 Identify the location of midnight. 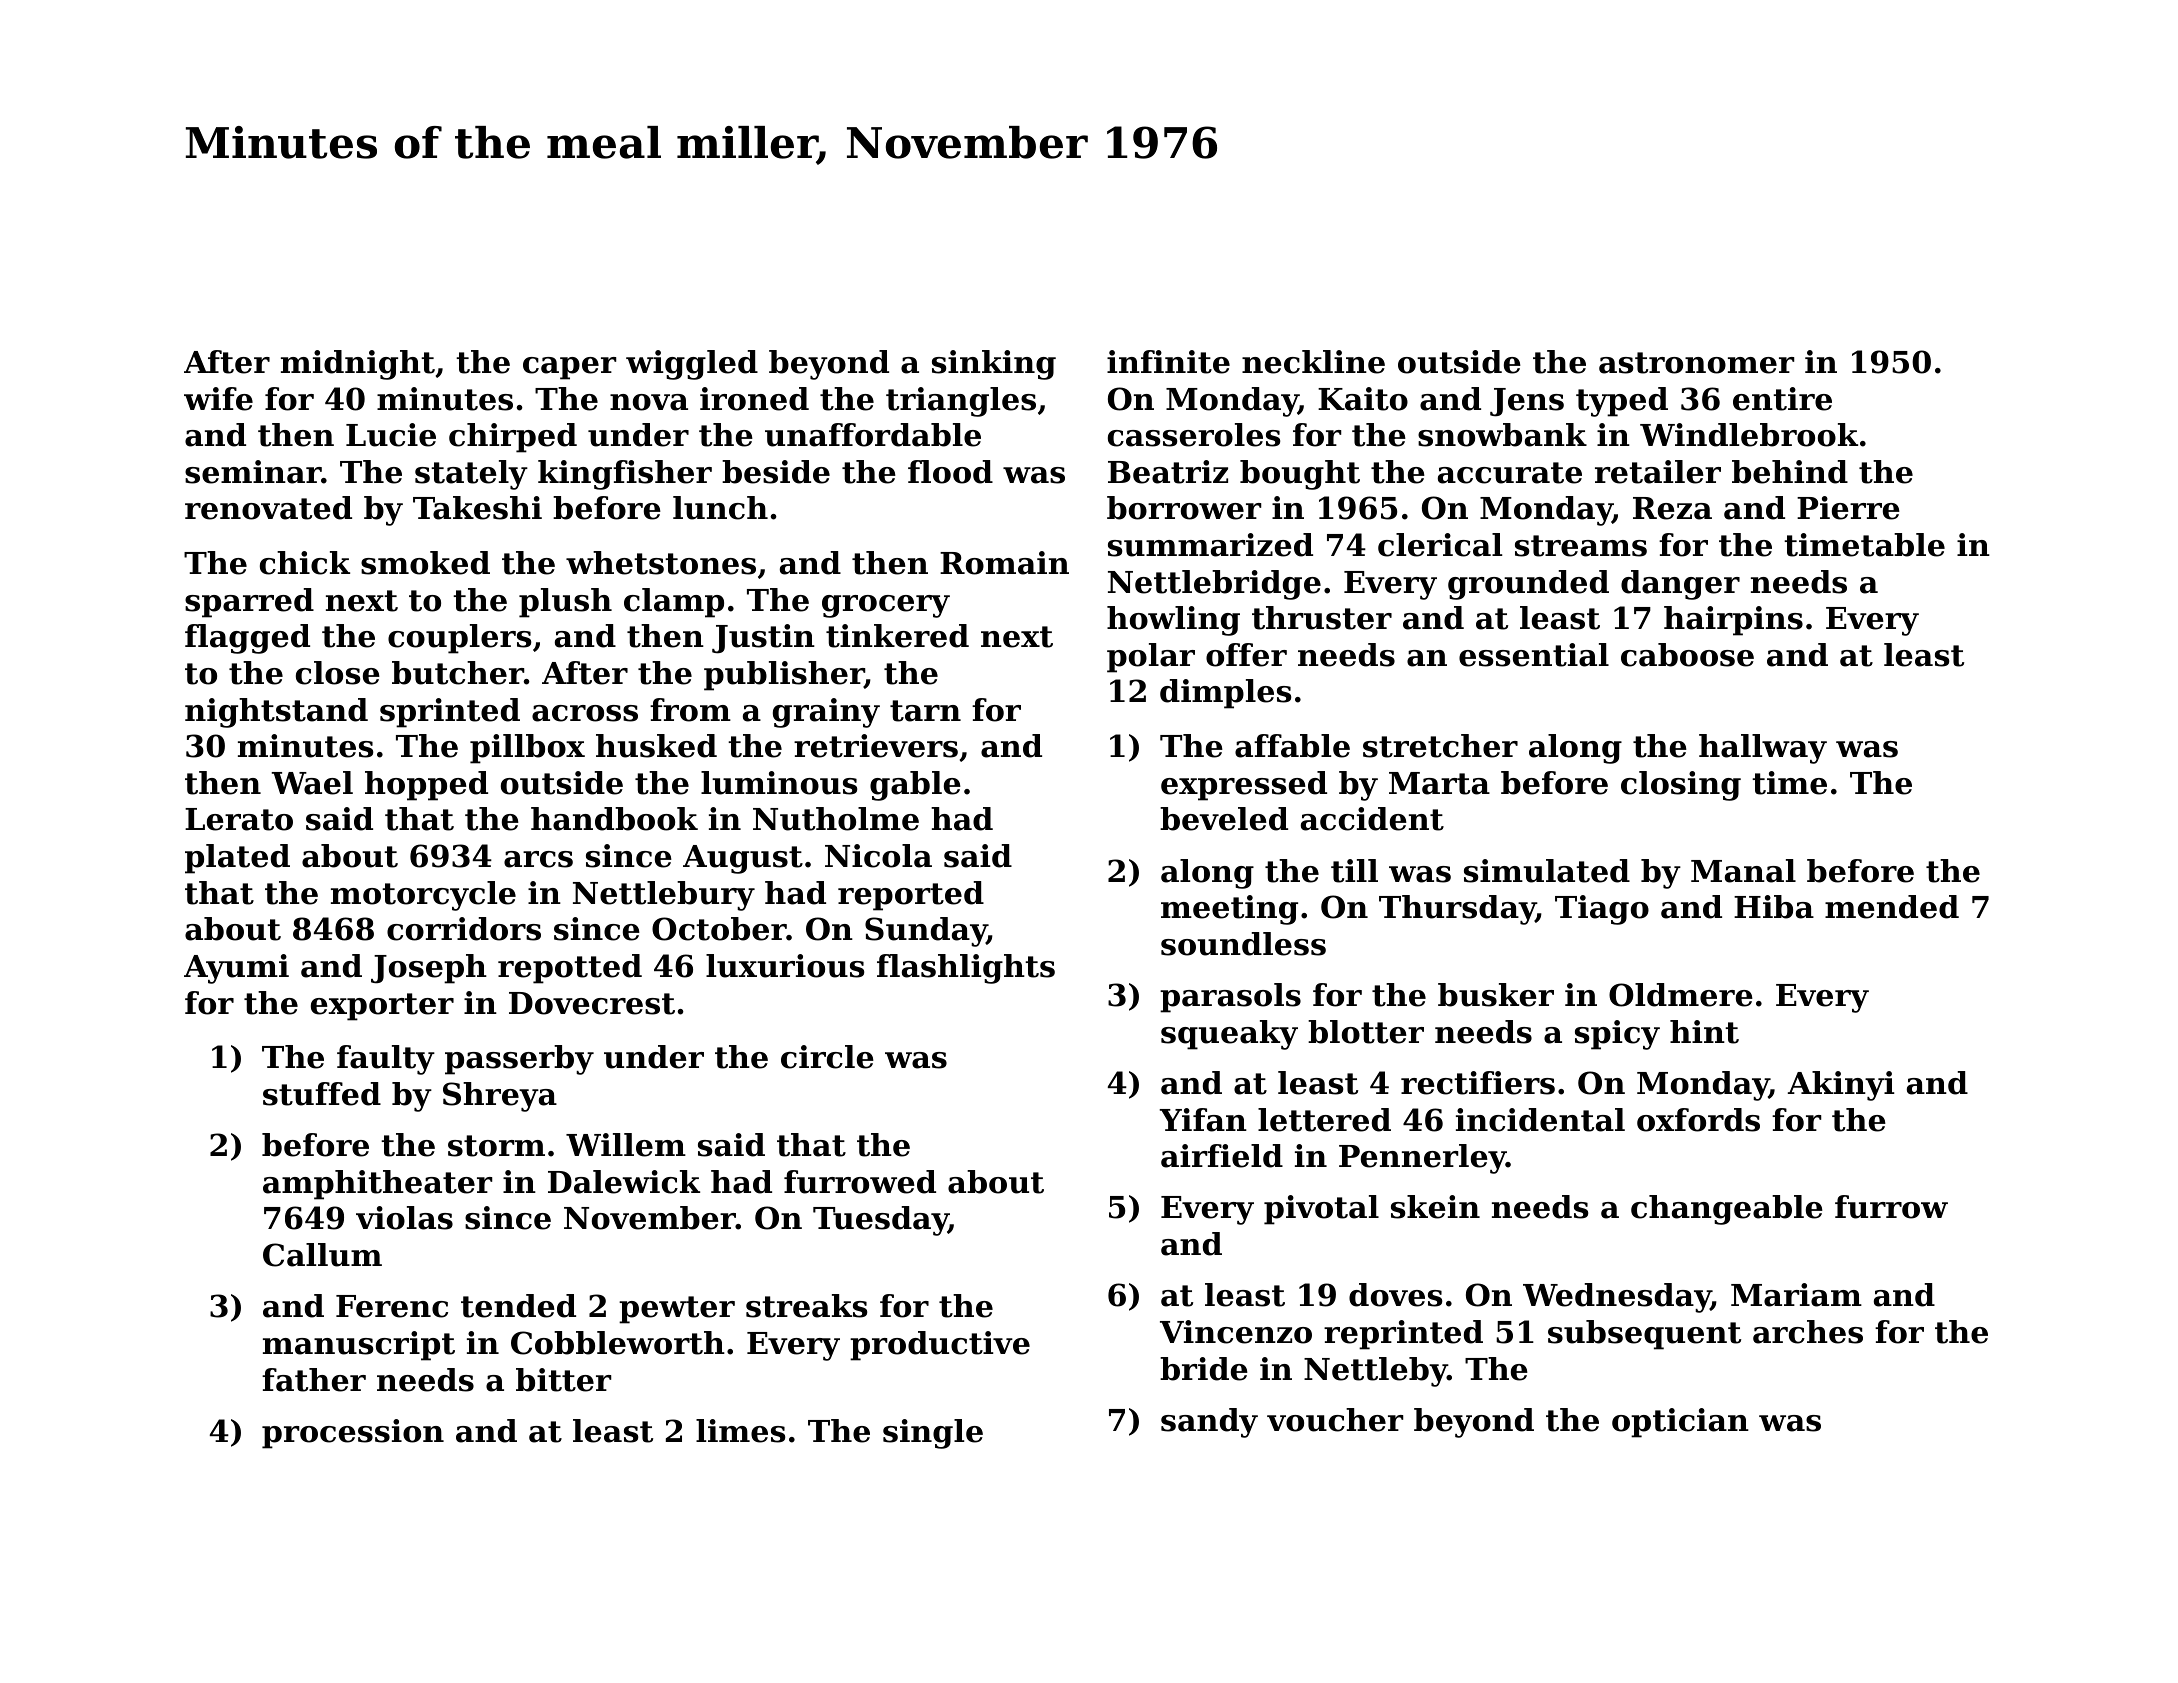
(358, 365).
